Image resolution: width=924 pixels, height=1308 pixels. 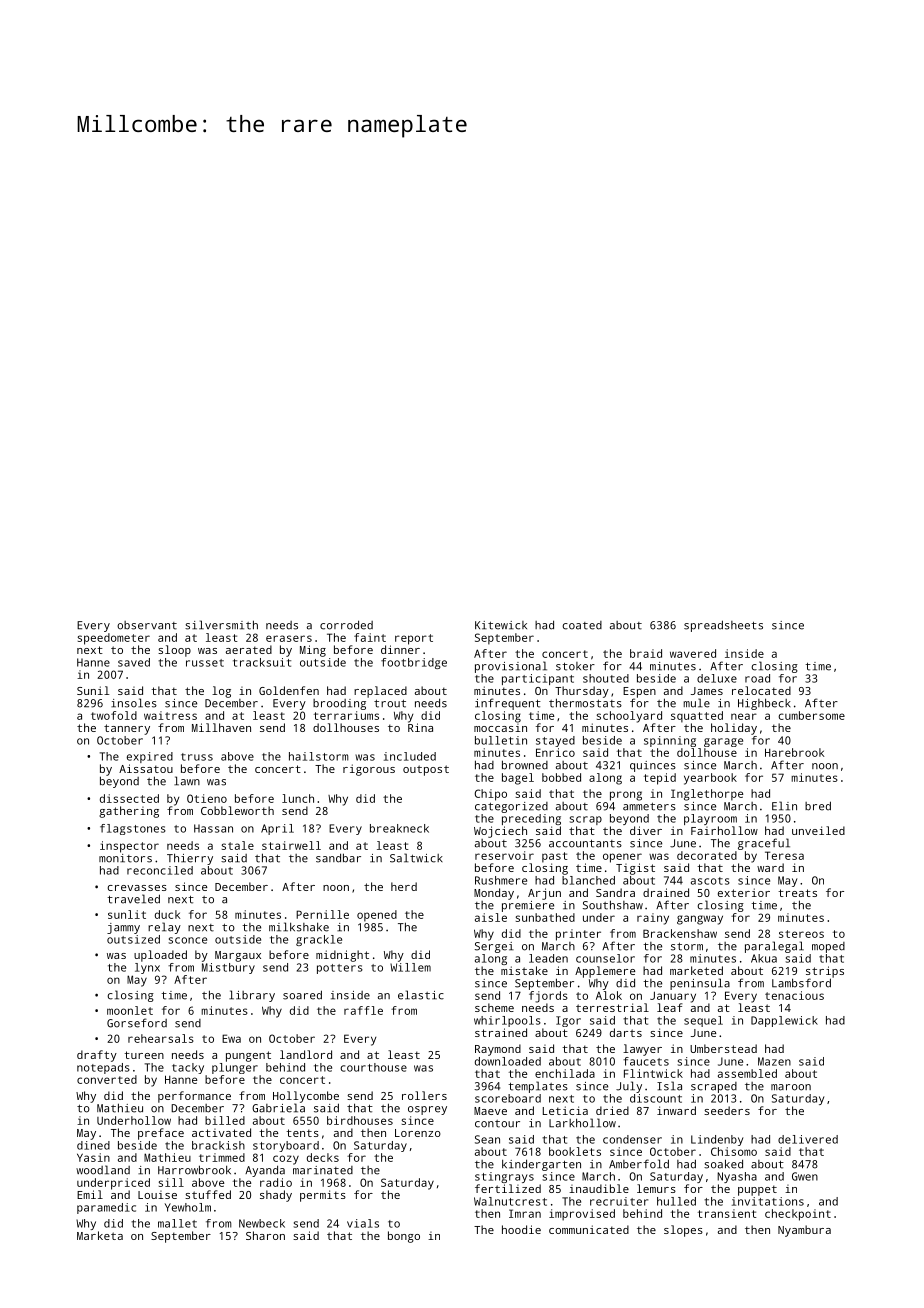 What do you see at coordinates (418, 1133) in the screenshot?
I see `Lorenzo` at bounding box center [418, 1133].
